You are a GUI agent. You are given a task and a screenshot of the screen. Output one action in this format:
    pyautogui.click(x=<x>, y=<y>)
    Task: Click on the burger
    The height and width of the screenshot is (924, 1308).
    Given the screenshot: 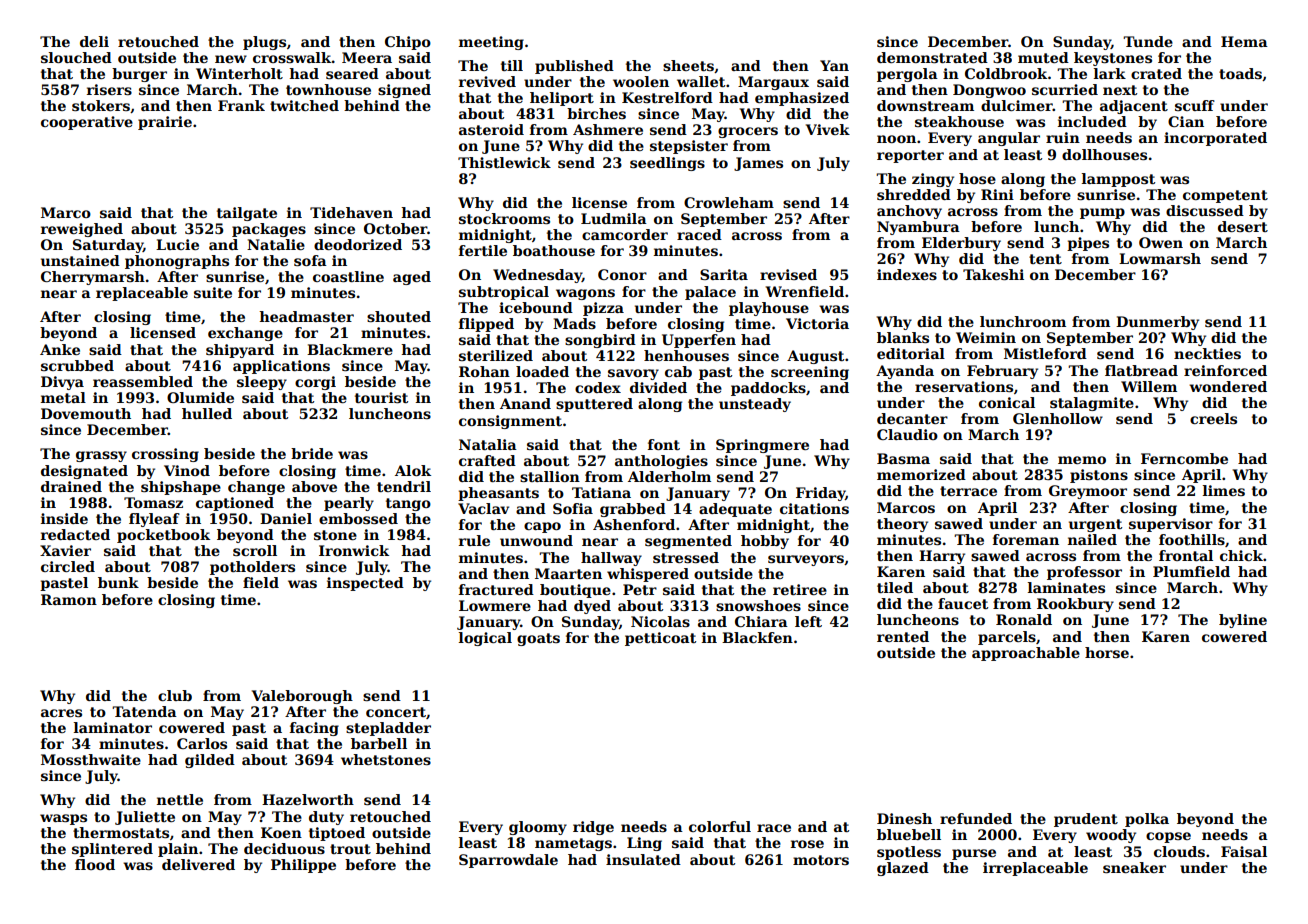 What is the action you would take?
    pyautogui.click(x=139, y=75)
